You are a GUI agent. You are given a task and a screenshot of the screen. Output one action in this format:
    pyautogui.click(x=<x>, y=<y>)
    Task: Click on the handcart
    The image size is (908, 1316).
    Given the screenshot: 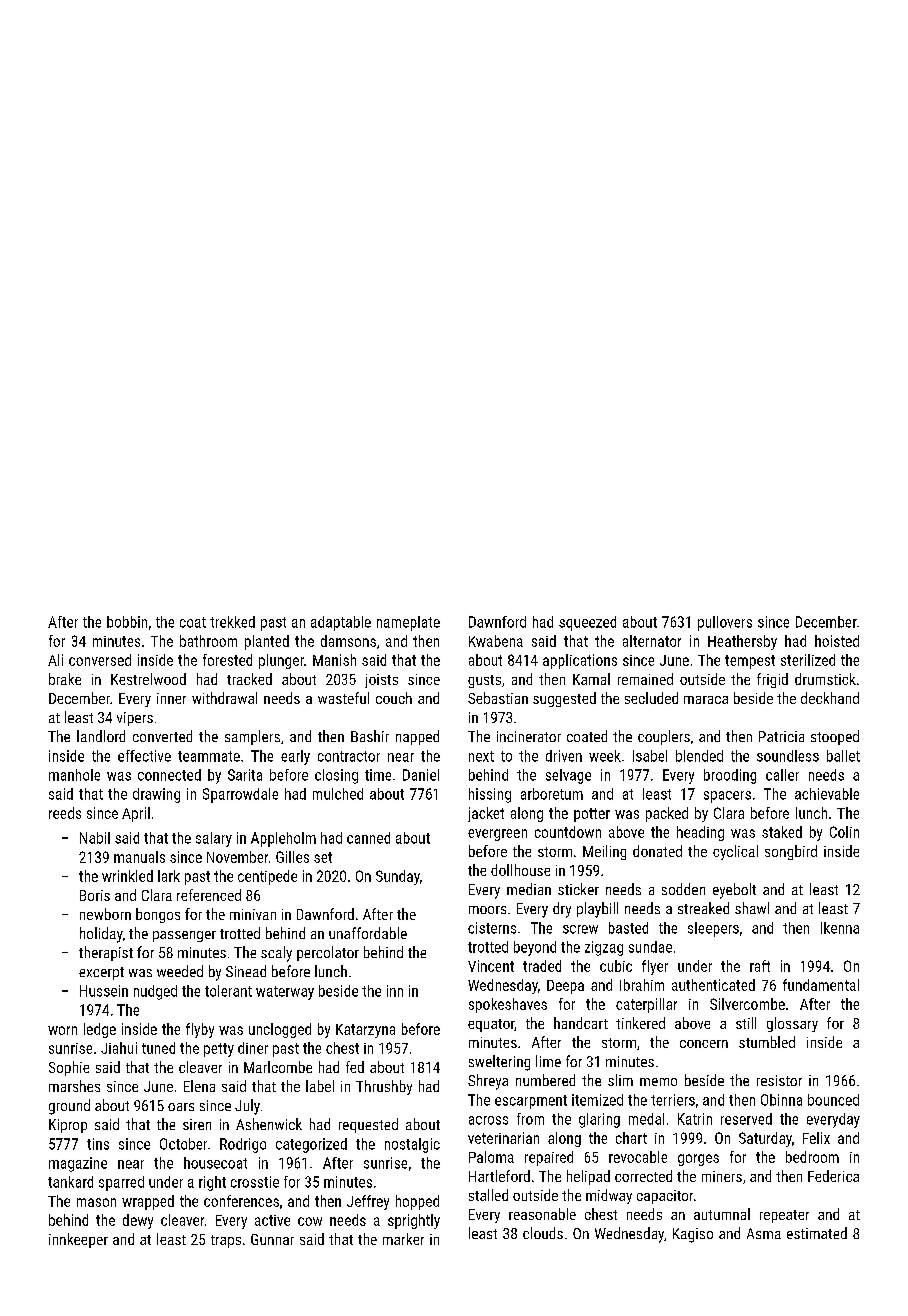 What is the action you would take?
    pyautogui.click(x=581, y=1023)
